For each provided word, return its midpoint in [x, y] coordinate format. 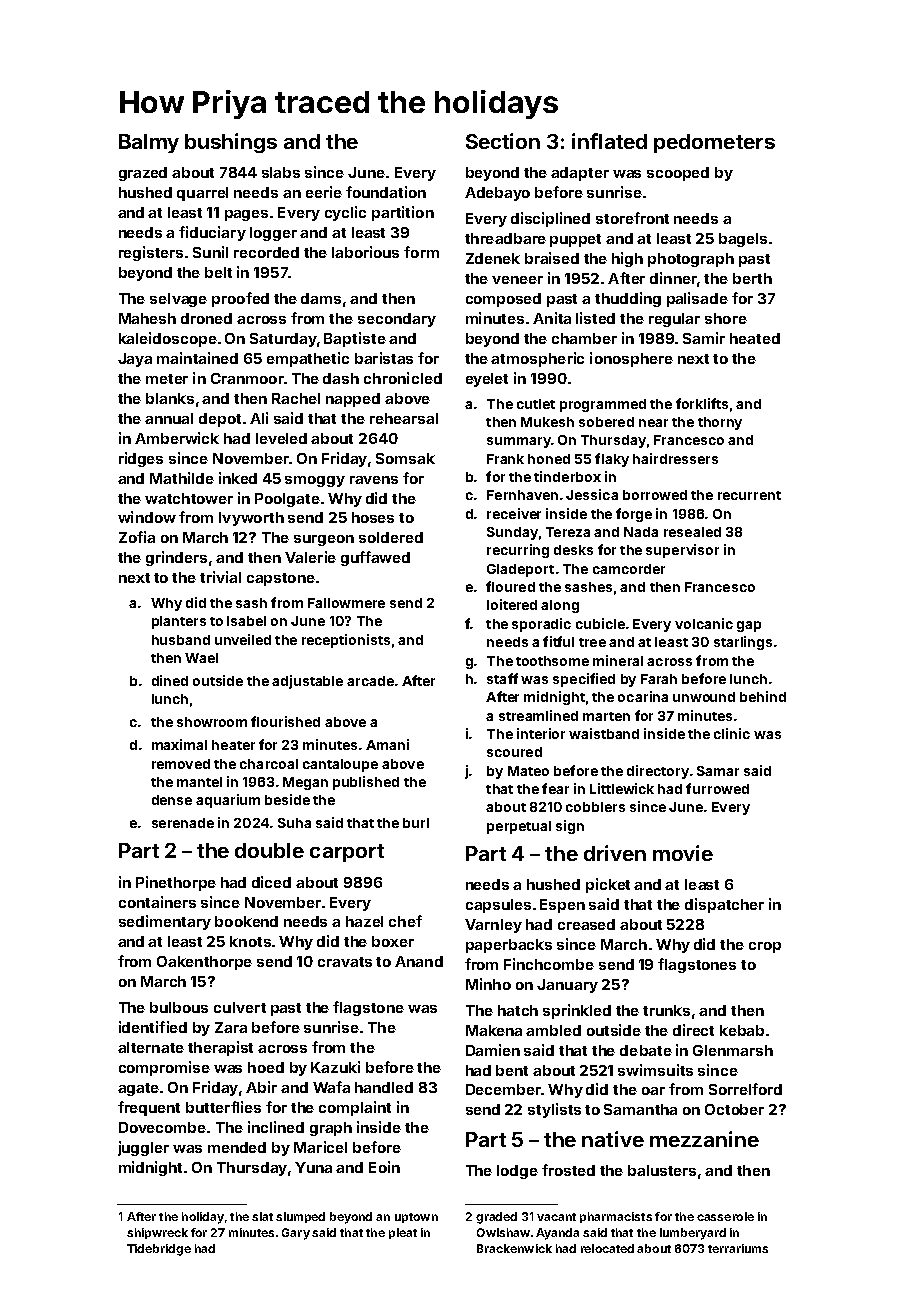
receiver [514, 513]
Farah [659, 679]
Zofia [137, 537]
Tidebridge [159, 1250]
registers [151, 253]
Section [503, 141]
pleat [403, 1233]
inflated [609, 141]
